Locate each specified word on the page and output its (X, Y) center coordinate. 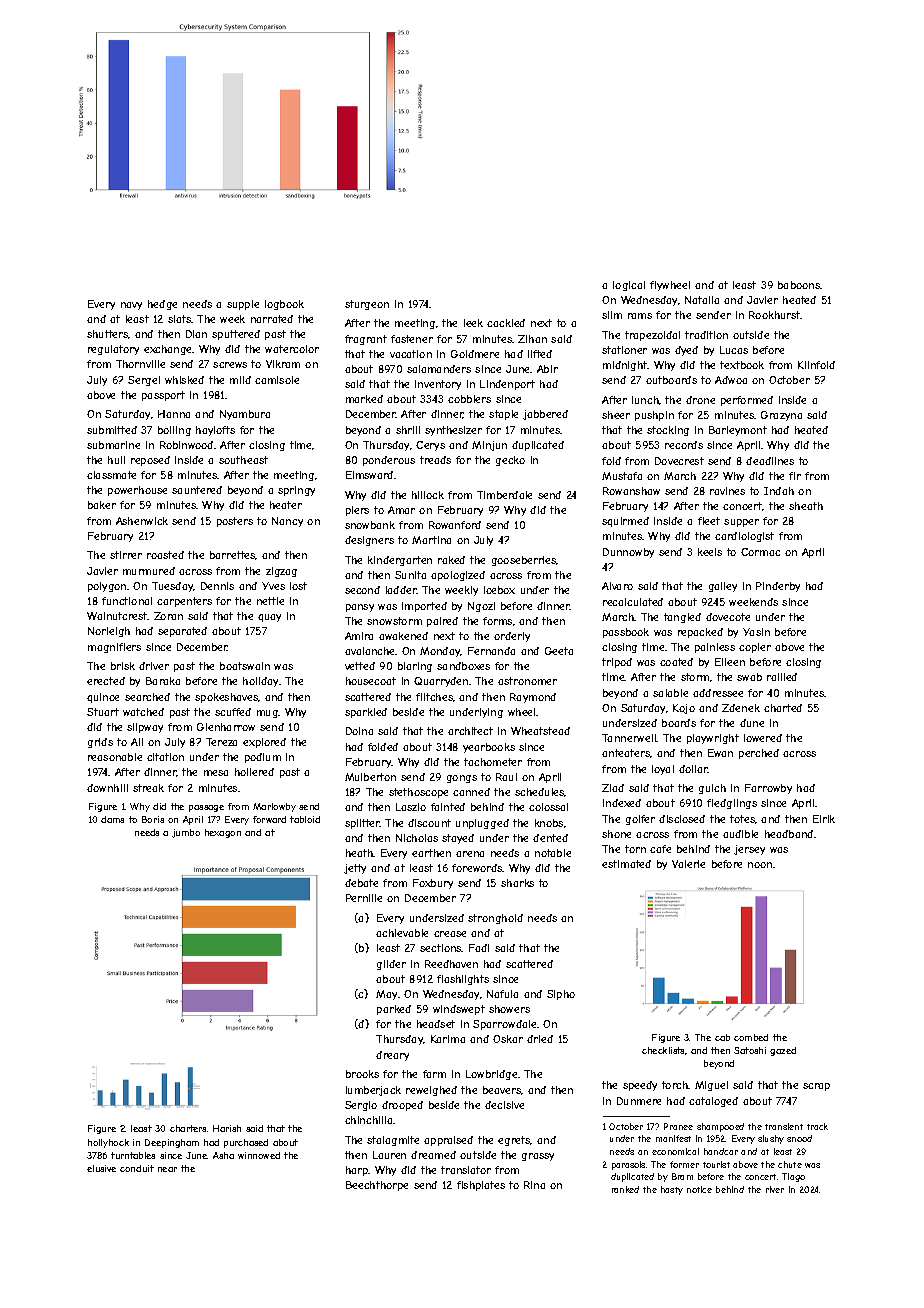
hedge (162, 305)
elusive (101, 1168)
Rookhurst (775, 315)
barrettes (233, 555)
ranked (625, 1189)
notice (699, 1189)
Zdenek (741, 708)
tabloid (305, 819)
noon (760, 865)
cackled (506, 323)
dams (112, 819)
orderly (512, 637)
